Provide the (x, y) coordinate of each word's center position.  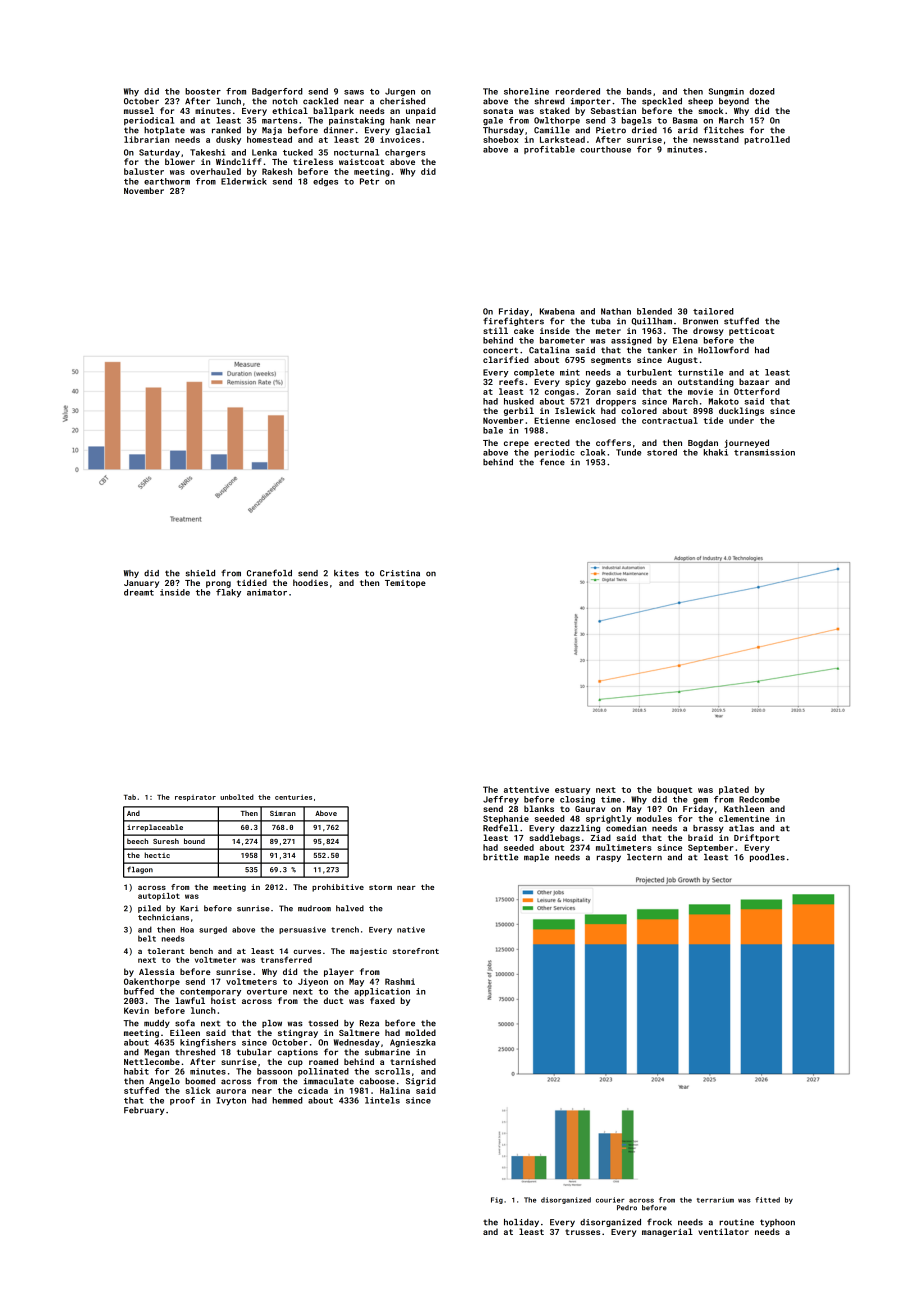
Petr (369, 181)
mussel (139, 110)
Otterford (757, 391)
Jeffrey (501, 800)
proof (182, 1101)
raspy (609, 858)
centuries (293, 797)
